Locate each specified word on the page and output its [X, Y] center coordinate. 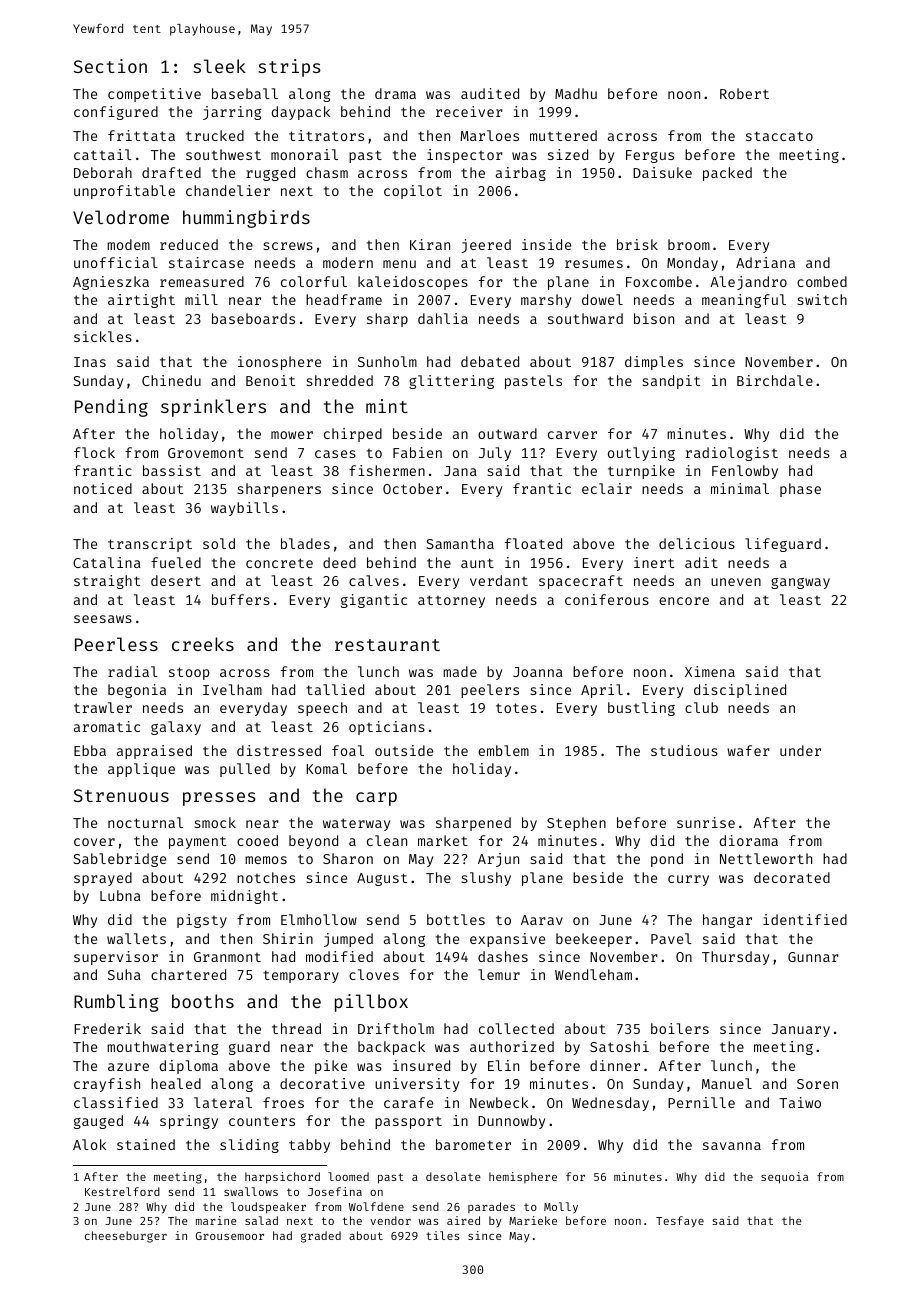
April [602, 691]
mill [201, 299]
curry [688, 880]
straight [107, 582]
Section [110, 66]
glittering [451, 382]
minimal [740, 488]
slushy [486, 879]
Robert [744, 93]
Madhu [576, 93]
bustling [641, 709]
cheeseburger [126, 1237]
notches [266, 877]
